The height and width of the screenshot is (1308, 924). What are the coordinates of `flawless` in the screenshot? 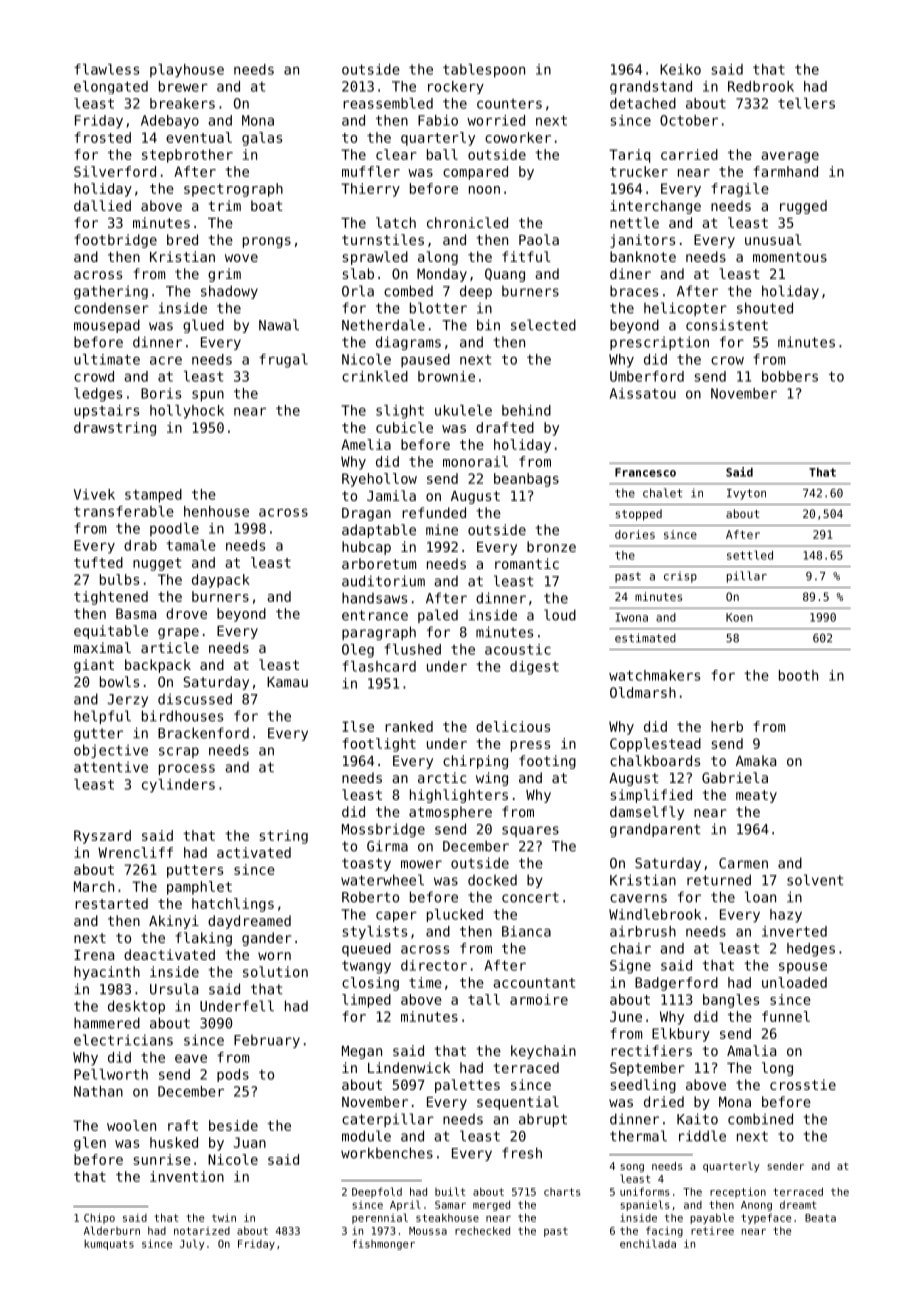 It's located at (106, 69).
